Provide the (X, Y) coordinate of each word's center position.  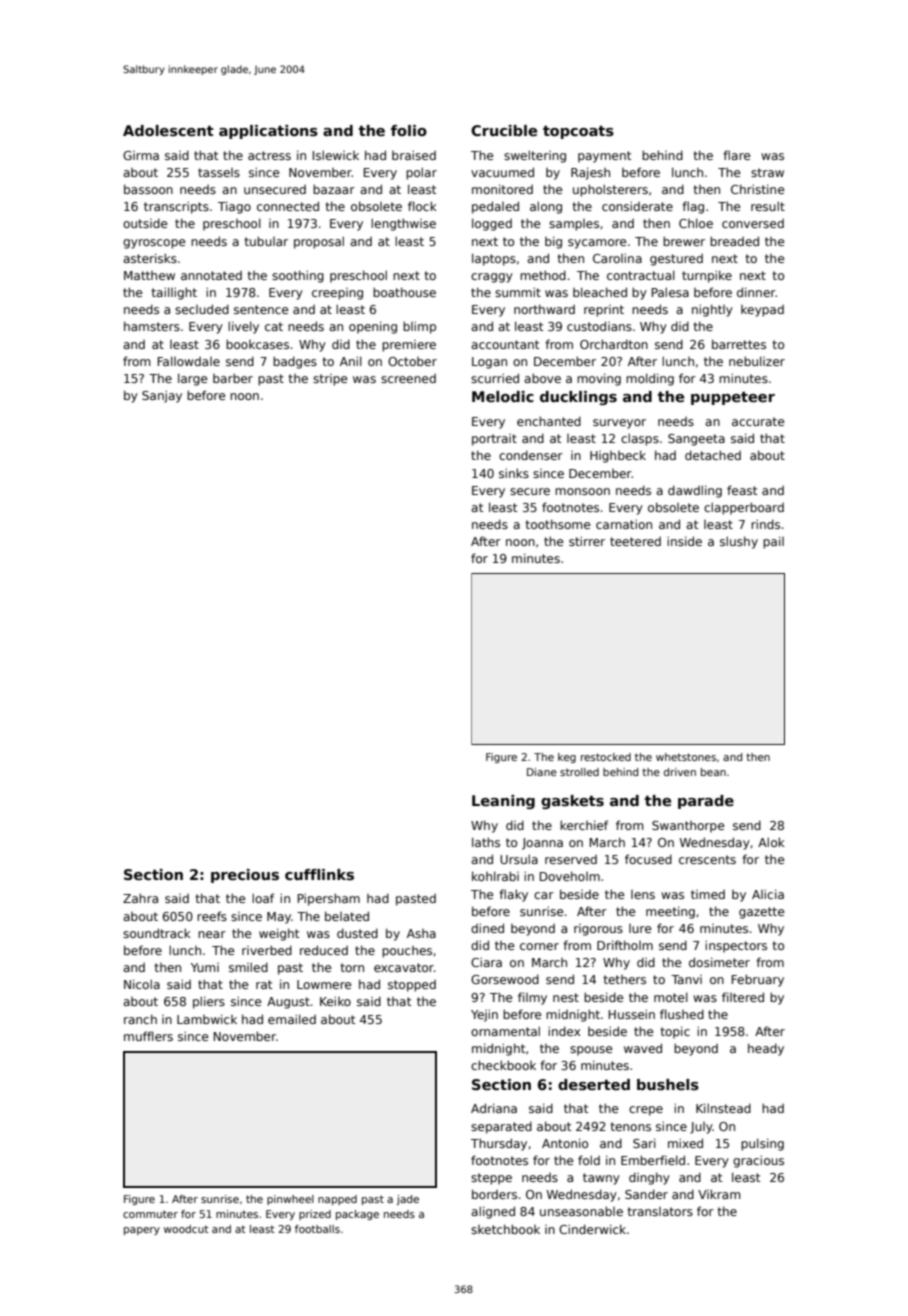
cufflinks (319, 874)
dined (487, 928)
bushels (668, 1085)
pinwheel (290, 1200)
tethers (624, 979)
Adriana (494, 1108)
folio (409, 130)
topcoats (578, 132)
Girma (141, 155)
